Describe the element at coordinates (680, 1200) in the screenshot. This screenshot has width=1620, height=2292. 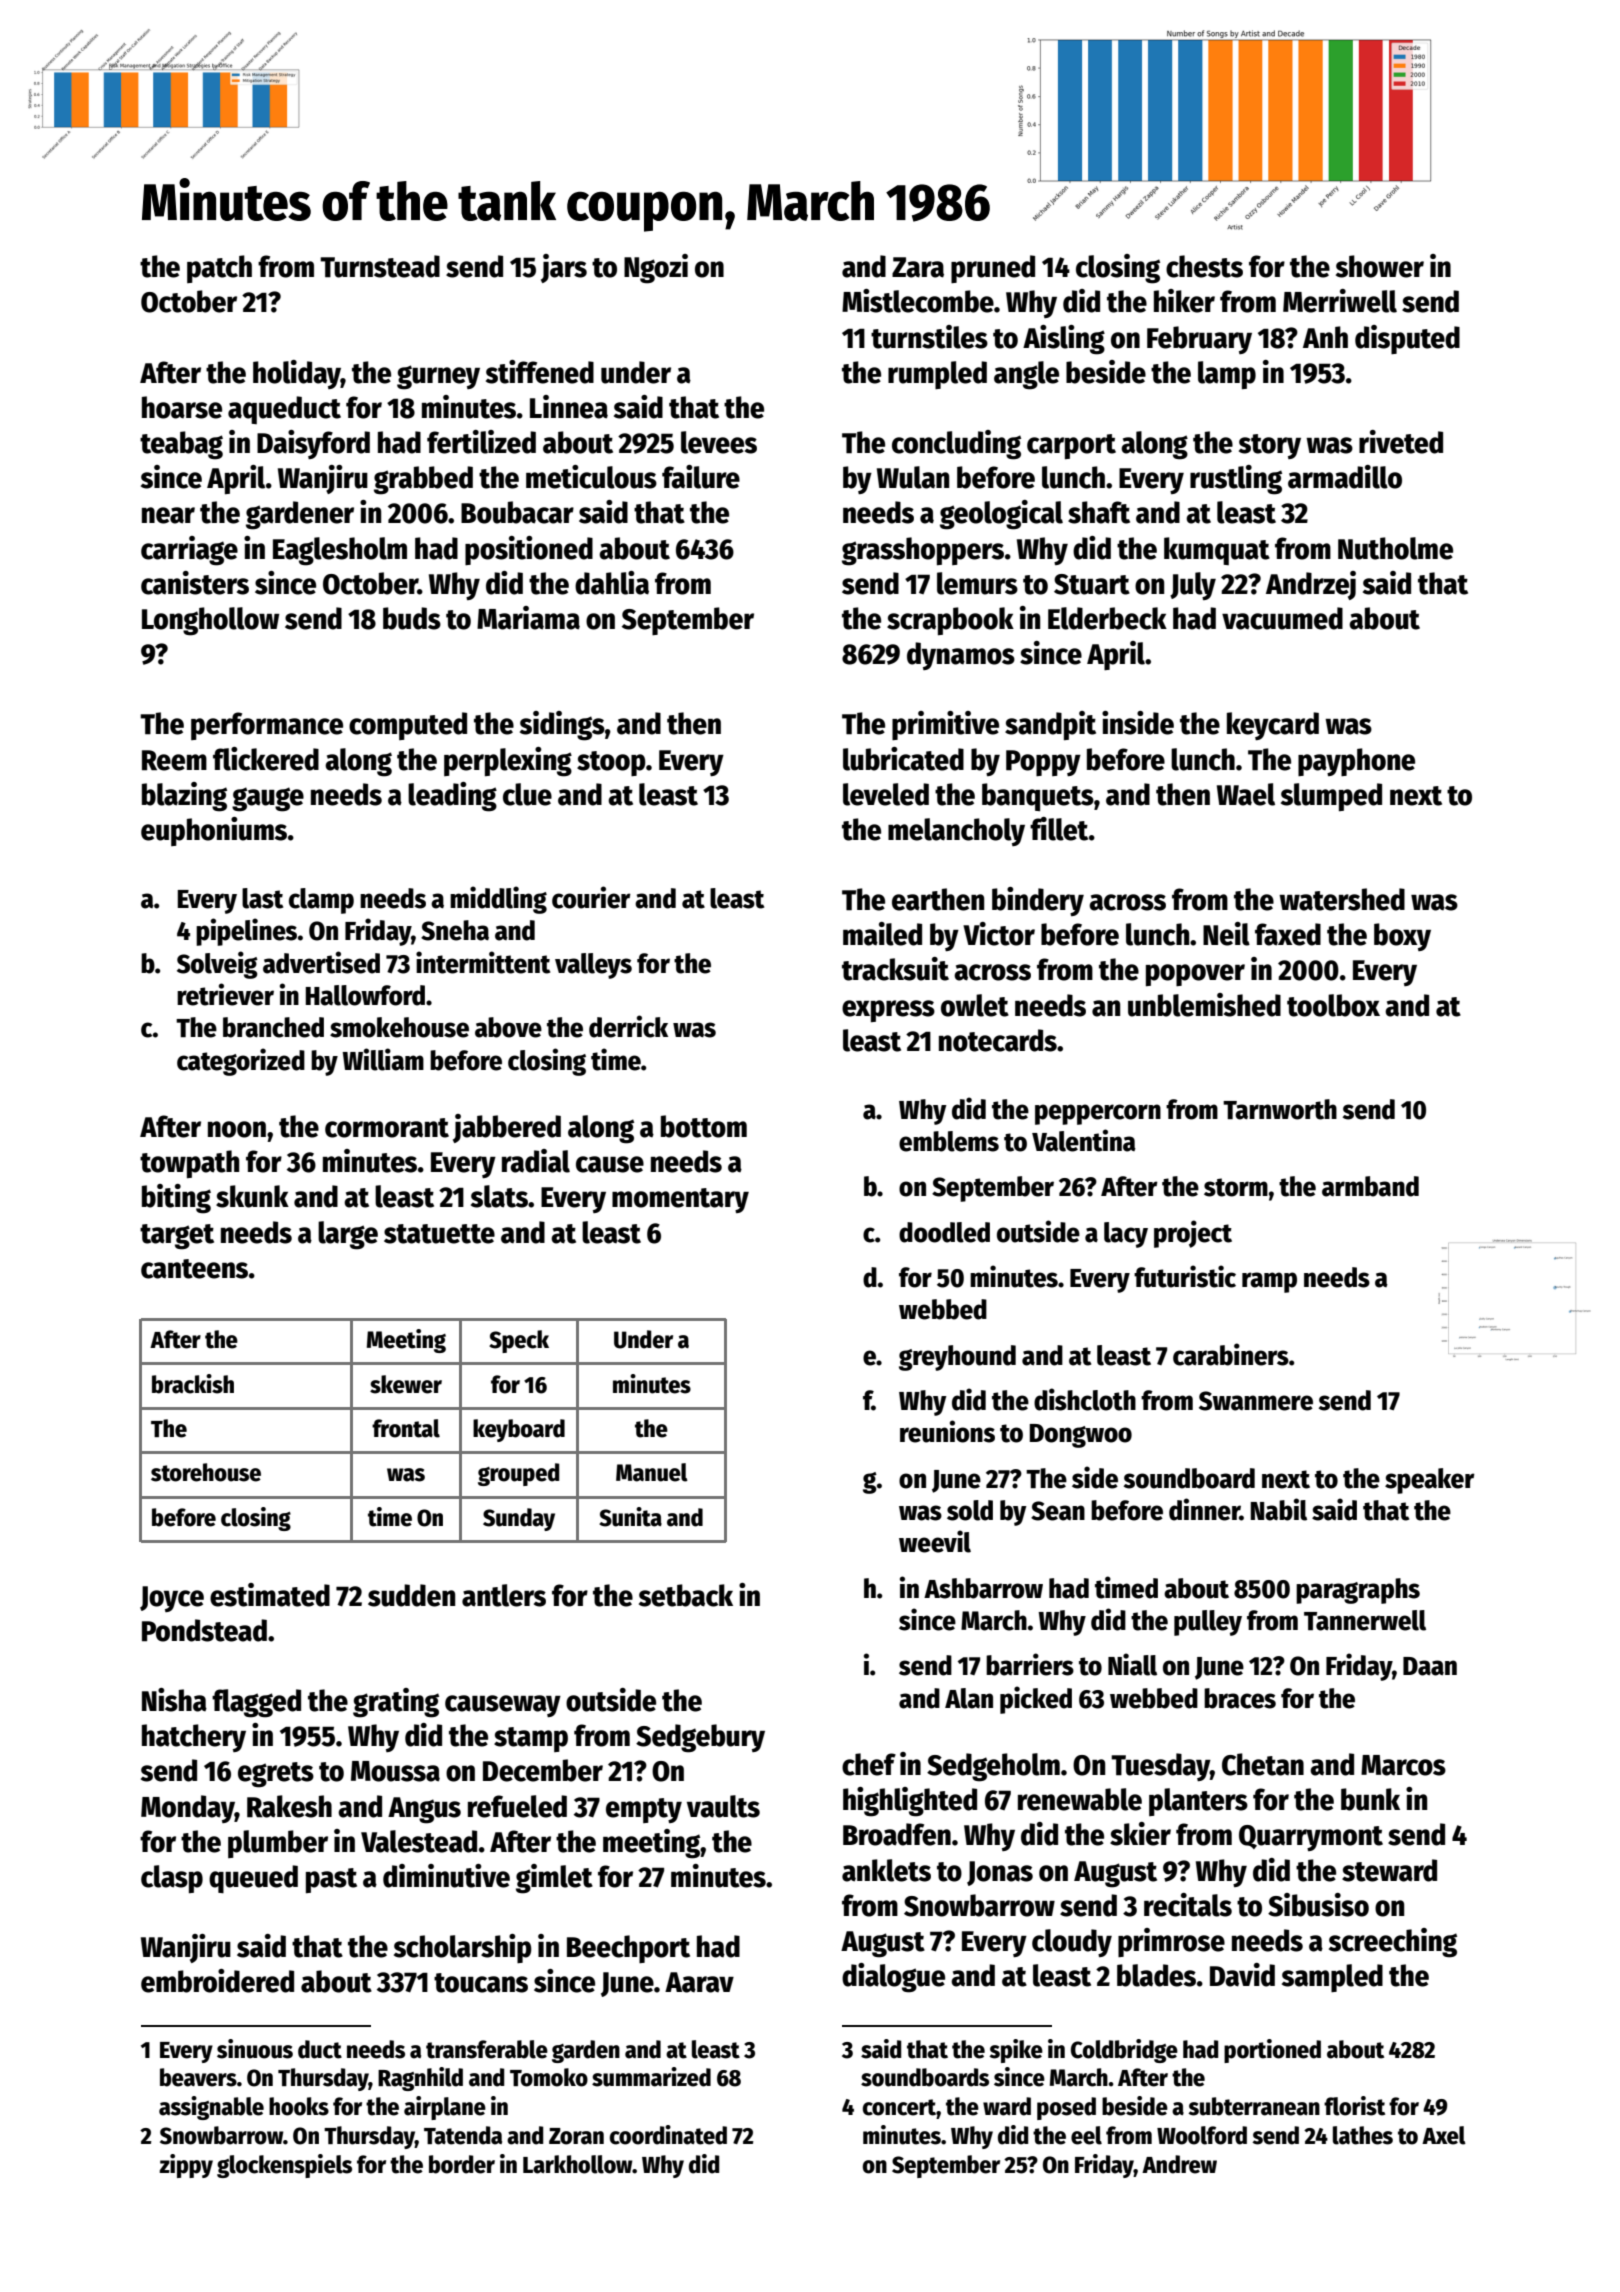
I see `momentary` at that location.
